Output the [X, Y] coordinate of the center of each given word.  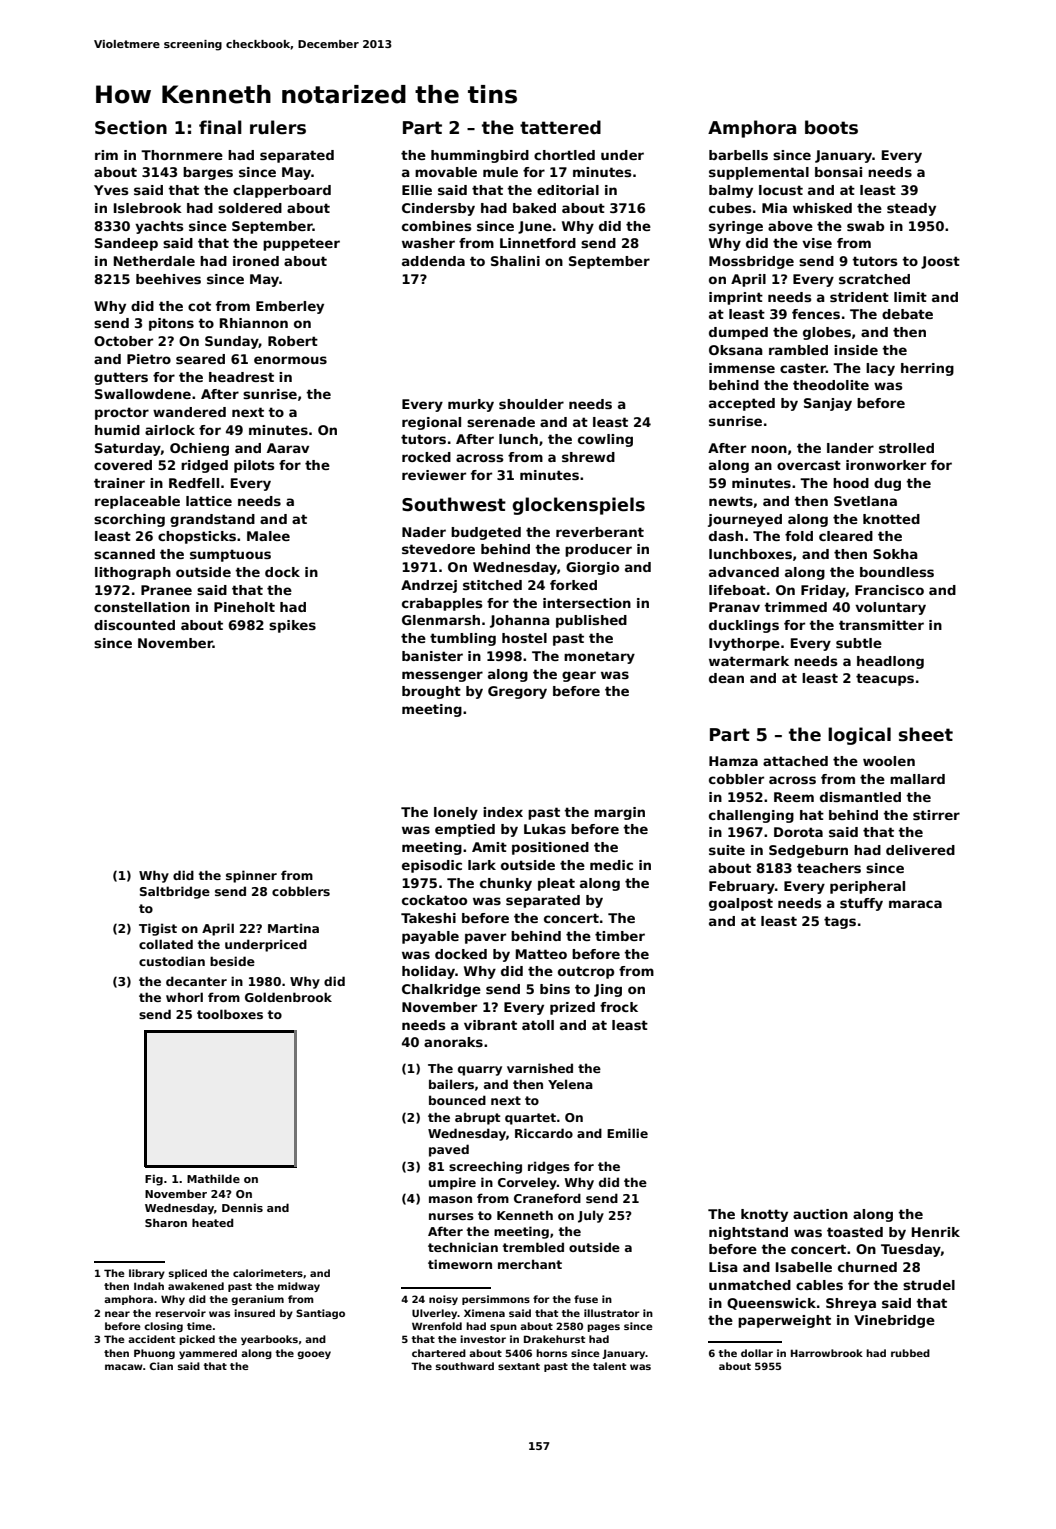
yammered [208, 1354]
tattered [560, 127]
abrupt [477, 1118]
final [220, 127]
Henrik [936, 1232]
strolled [906, 448]
